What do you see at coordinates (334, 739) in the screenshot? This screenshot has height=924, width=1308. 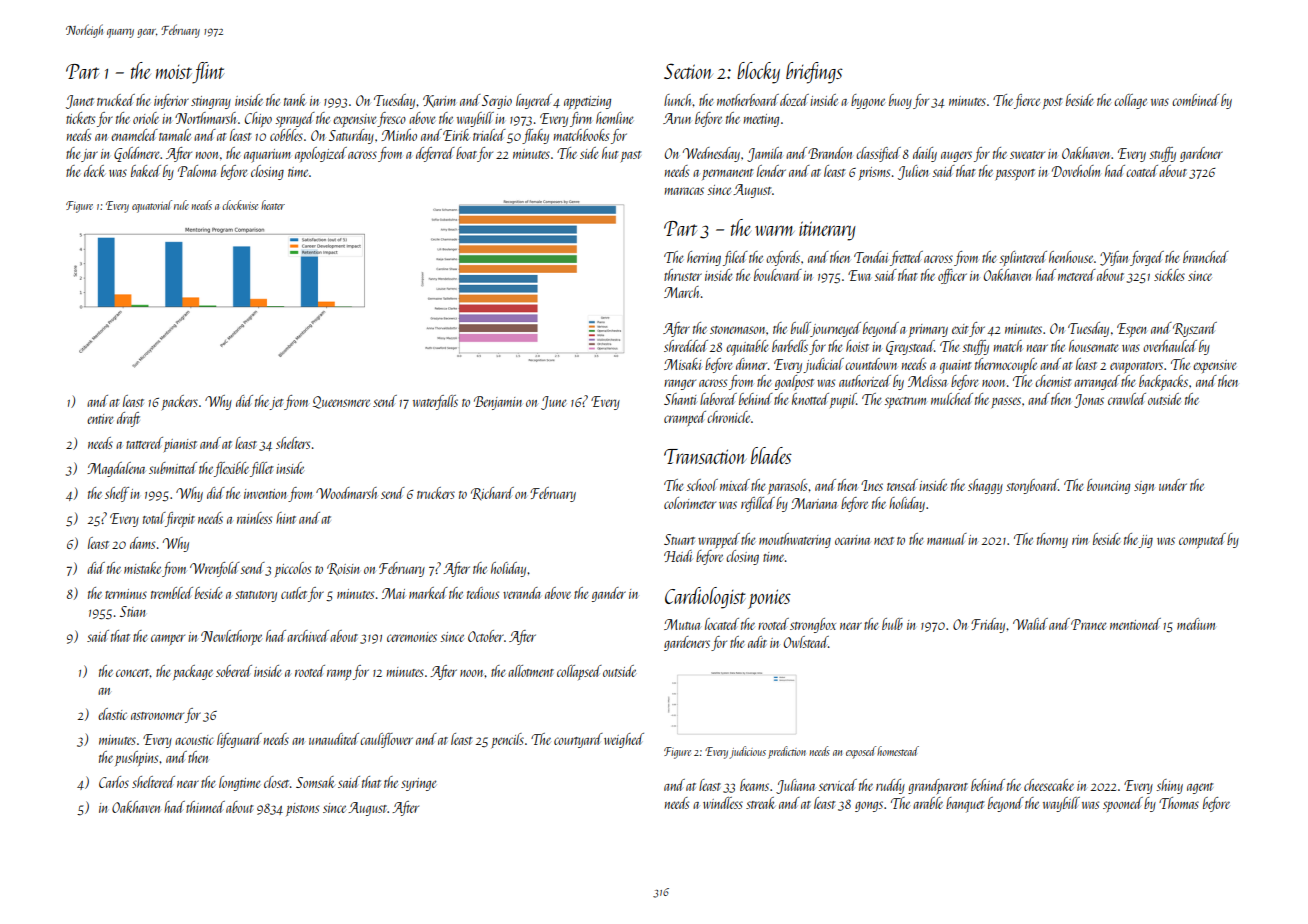 I see `unaudited` at bounding box center [334, 739].
